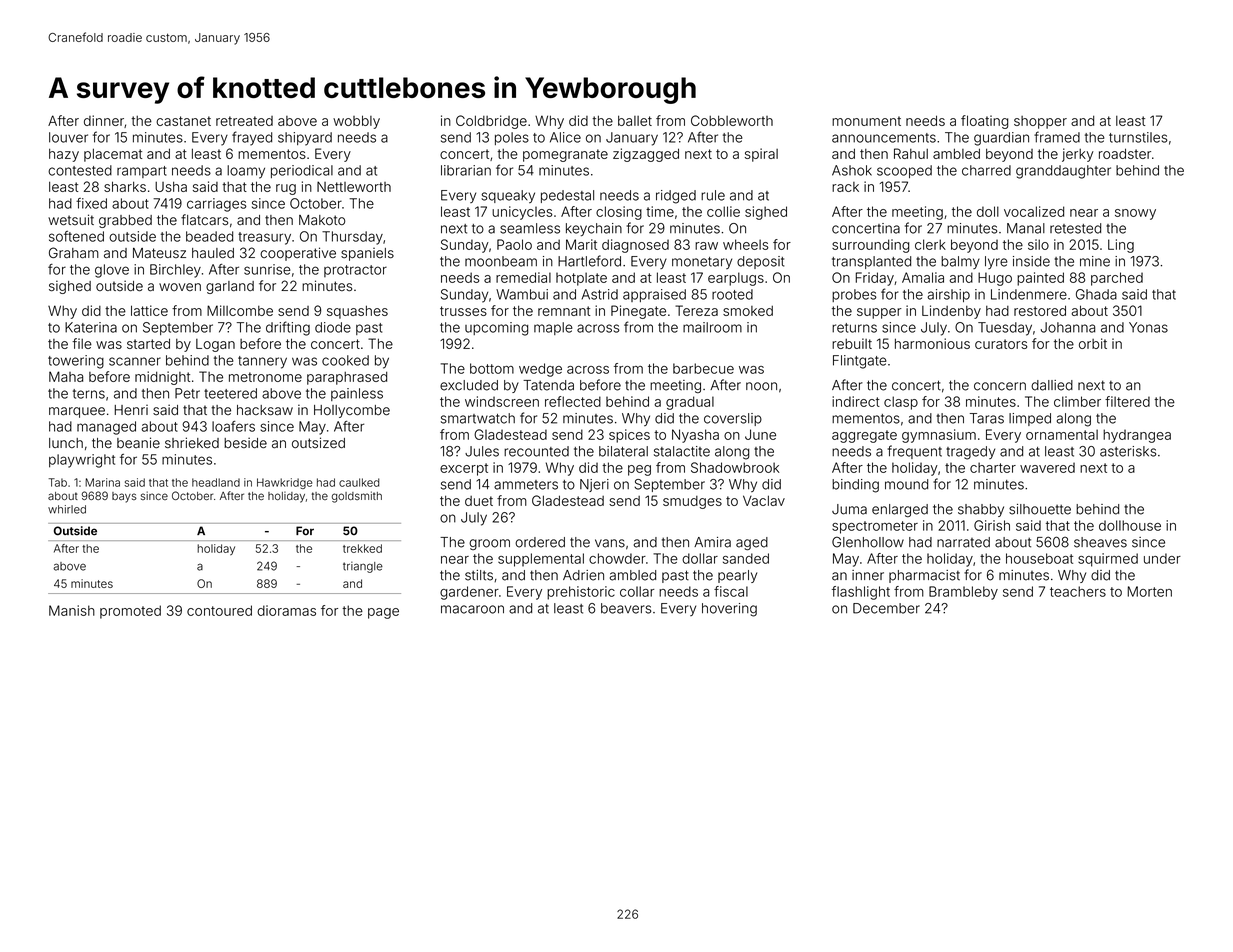  Describe the element at coordinates (130, 612) in the document. I see `promoted` at that location.
